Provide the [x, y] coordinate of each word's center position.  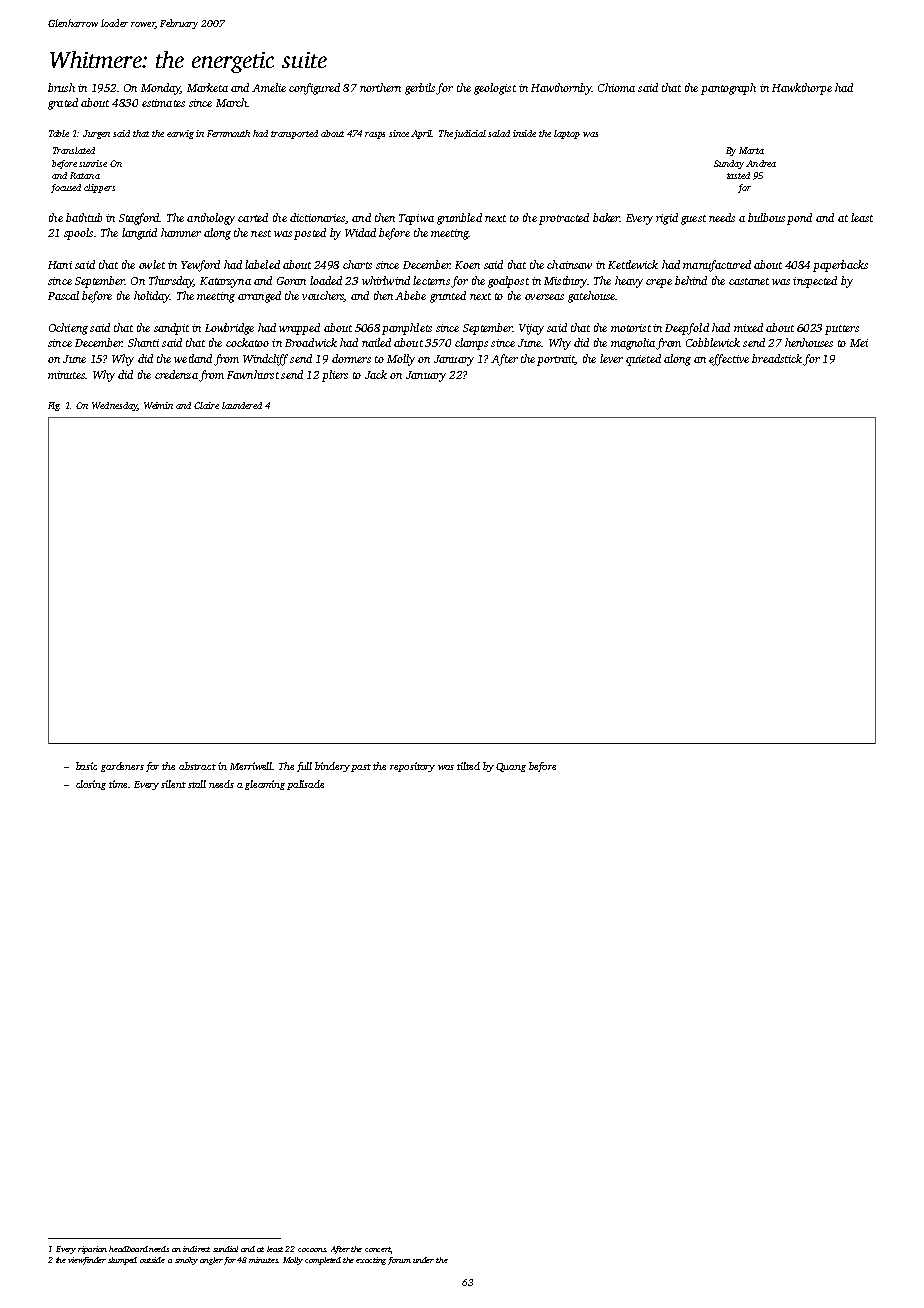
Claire [206, 405]
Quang [511, 767]
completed [323, 1261]
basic [86, 766]
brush [61, 87]
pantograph [728, 89]
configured [314, 89]
